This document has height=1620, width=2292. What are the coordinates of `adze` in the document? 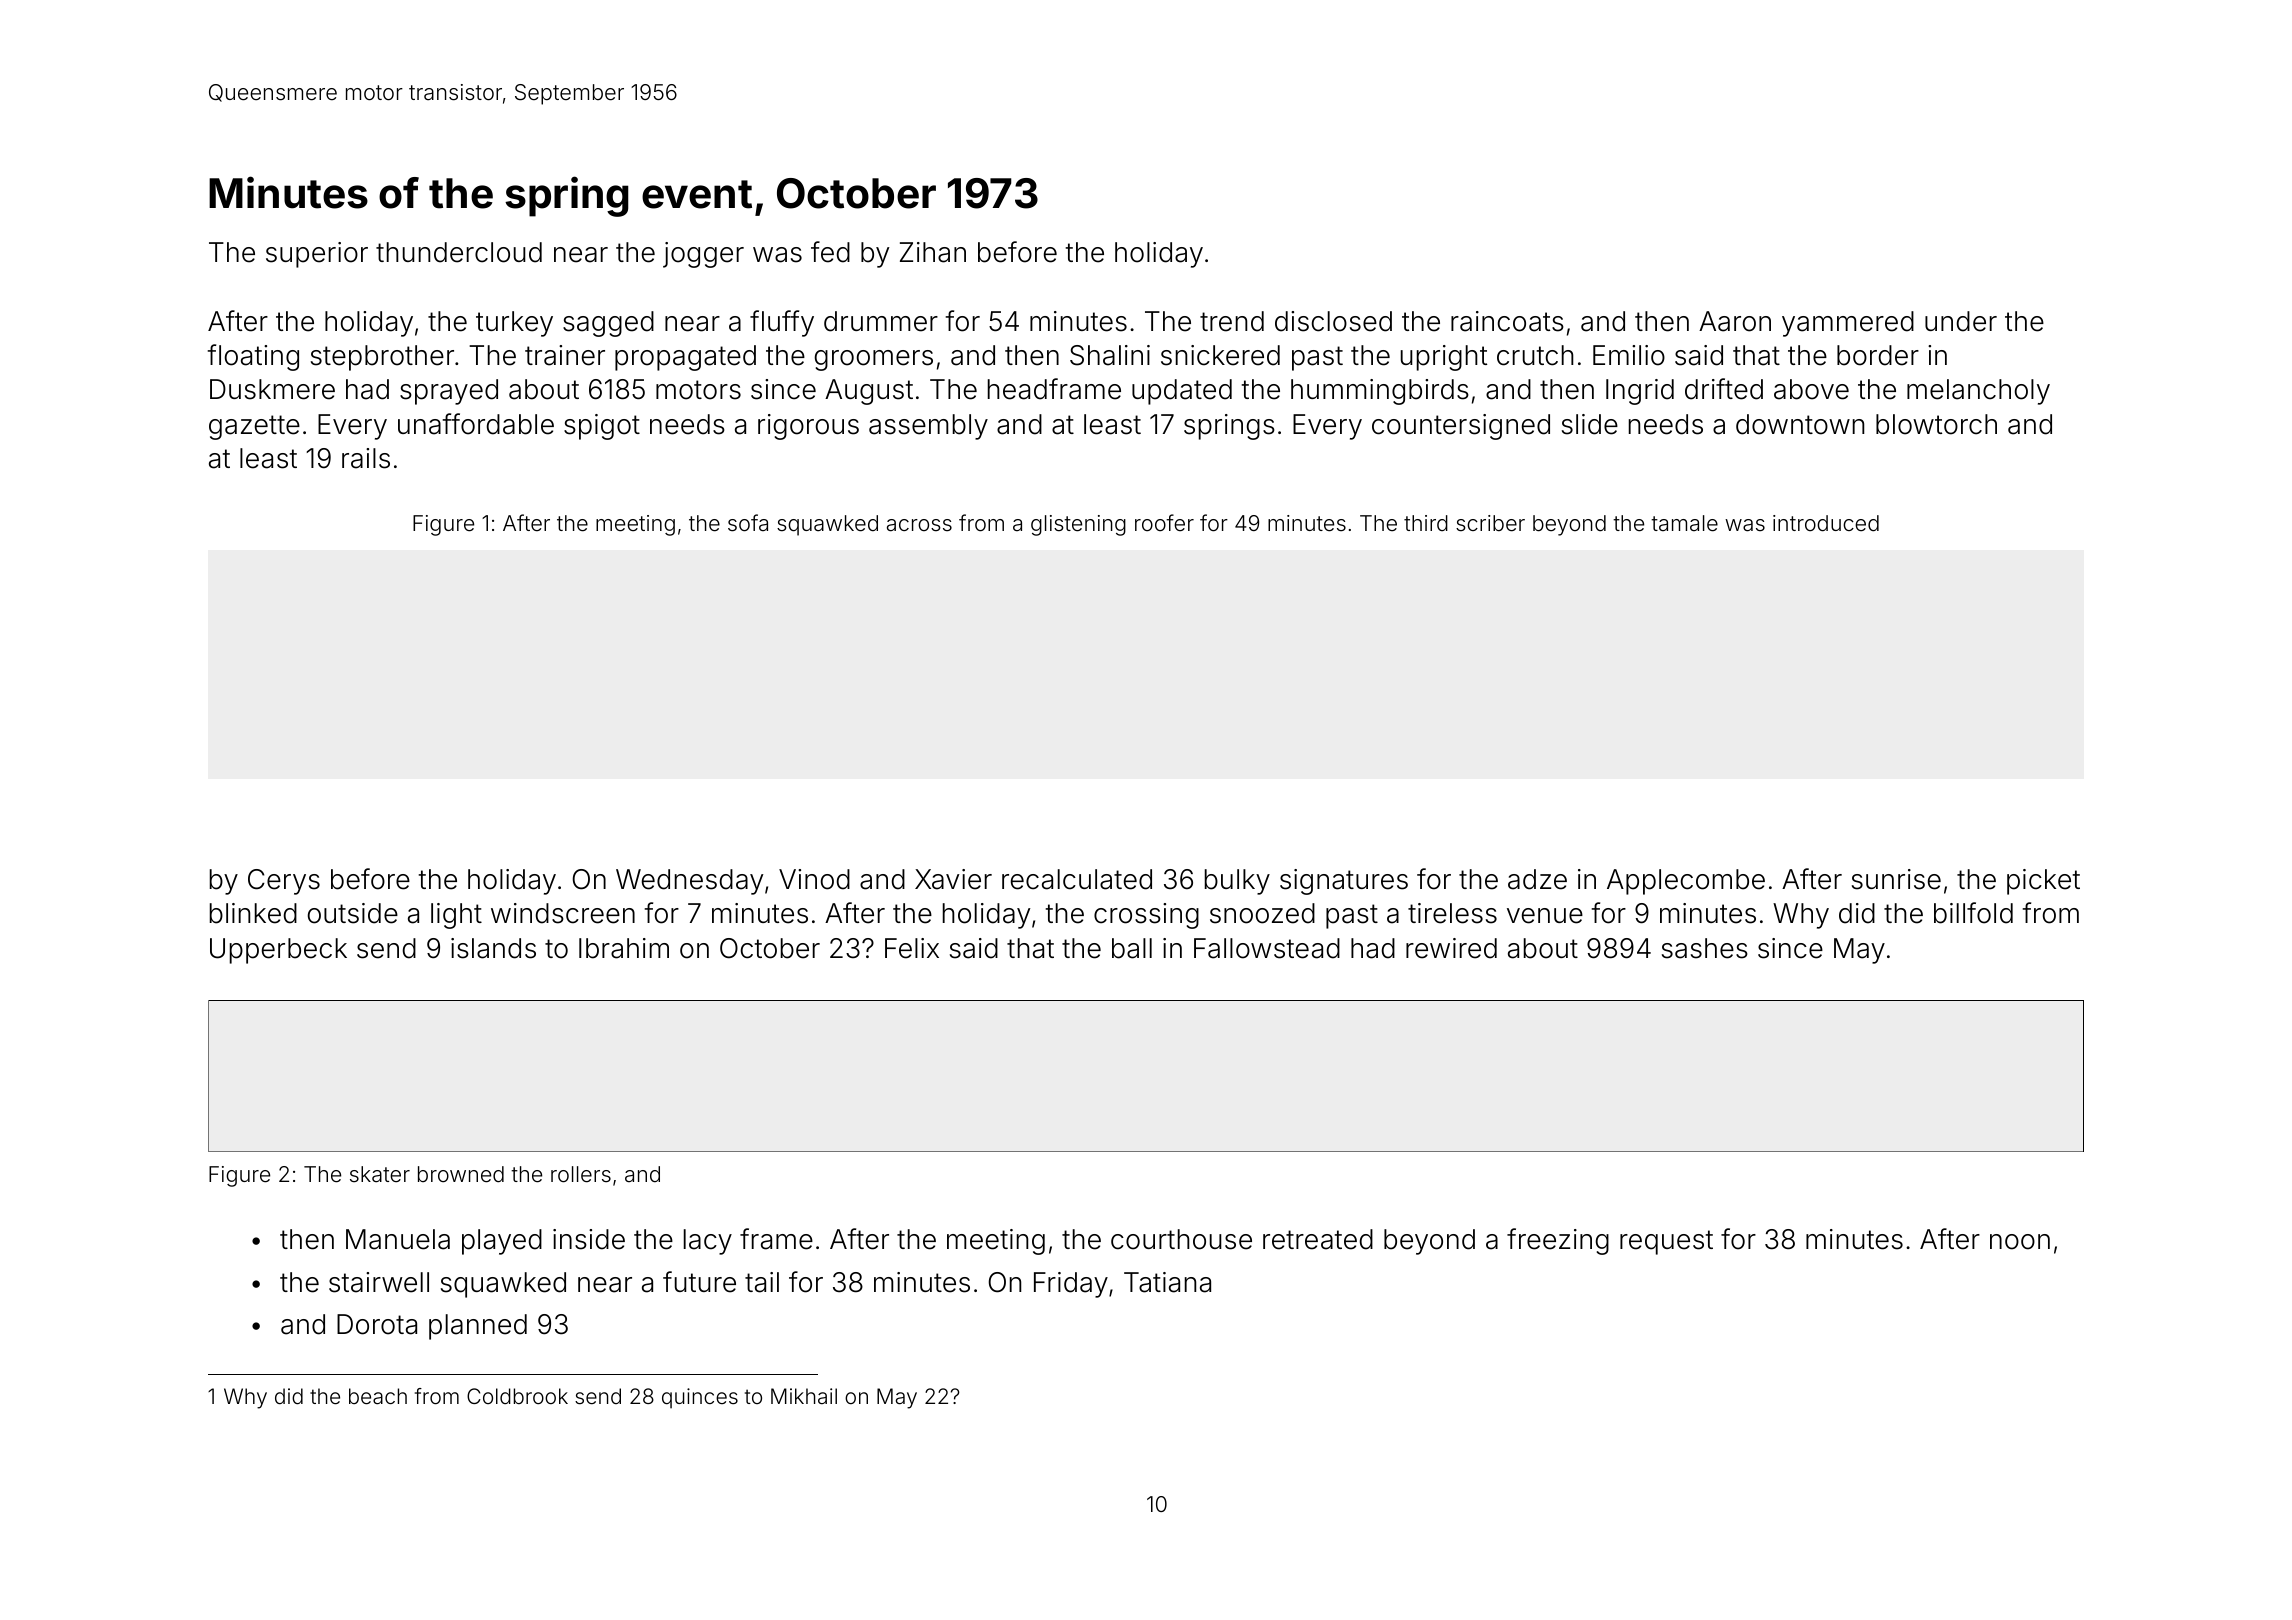 It's located at (1537, 879).
